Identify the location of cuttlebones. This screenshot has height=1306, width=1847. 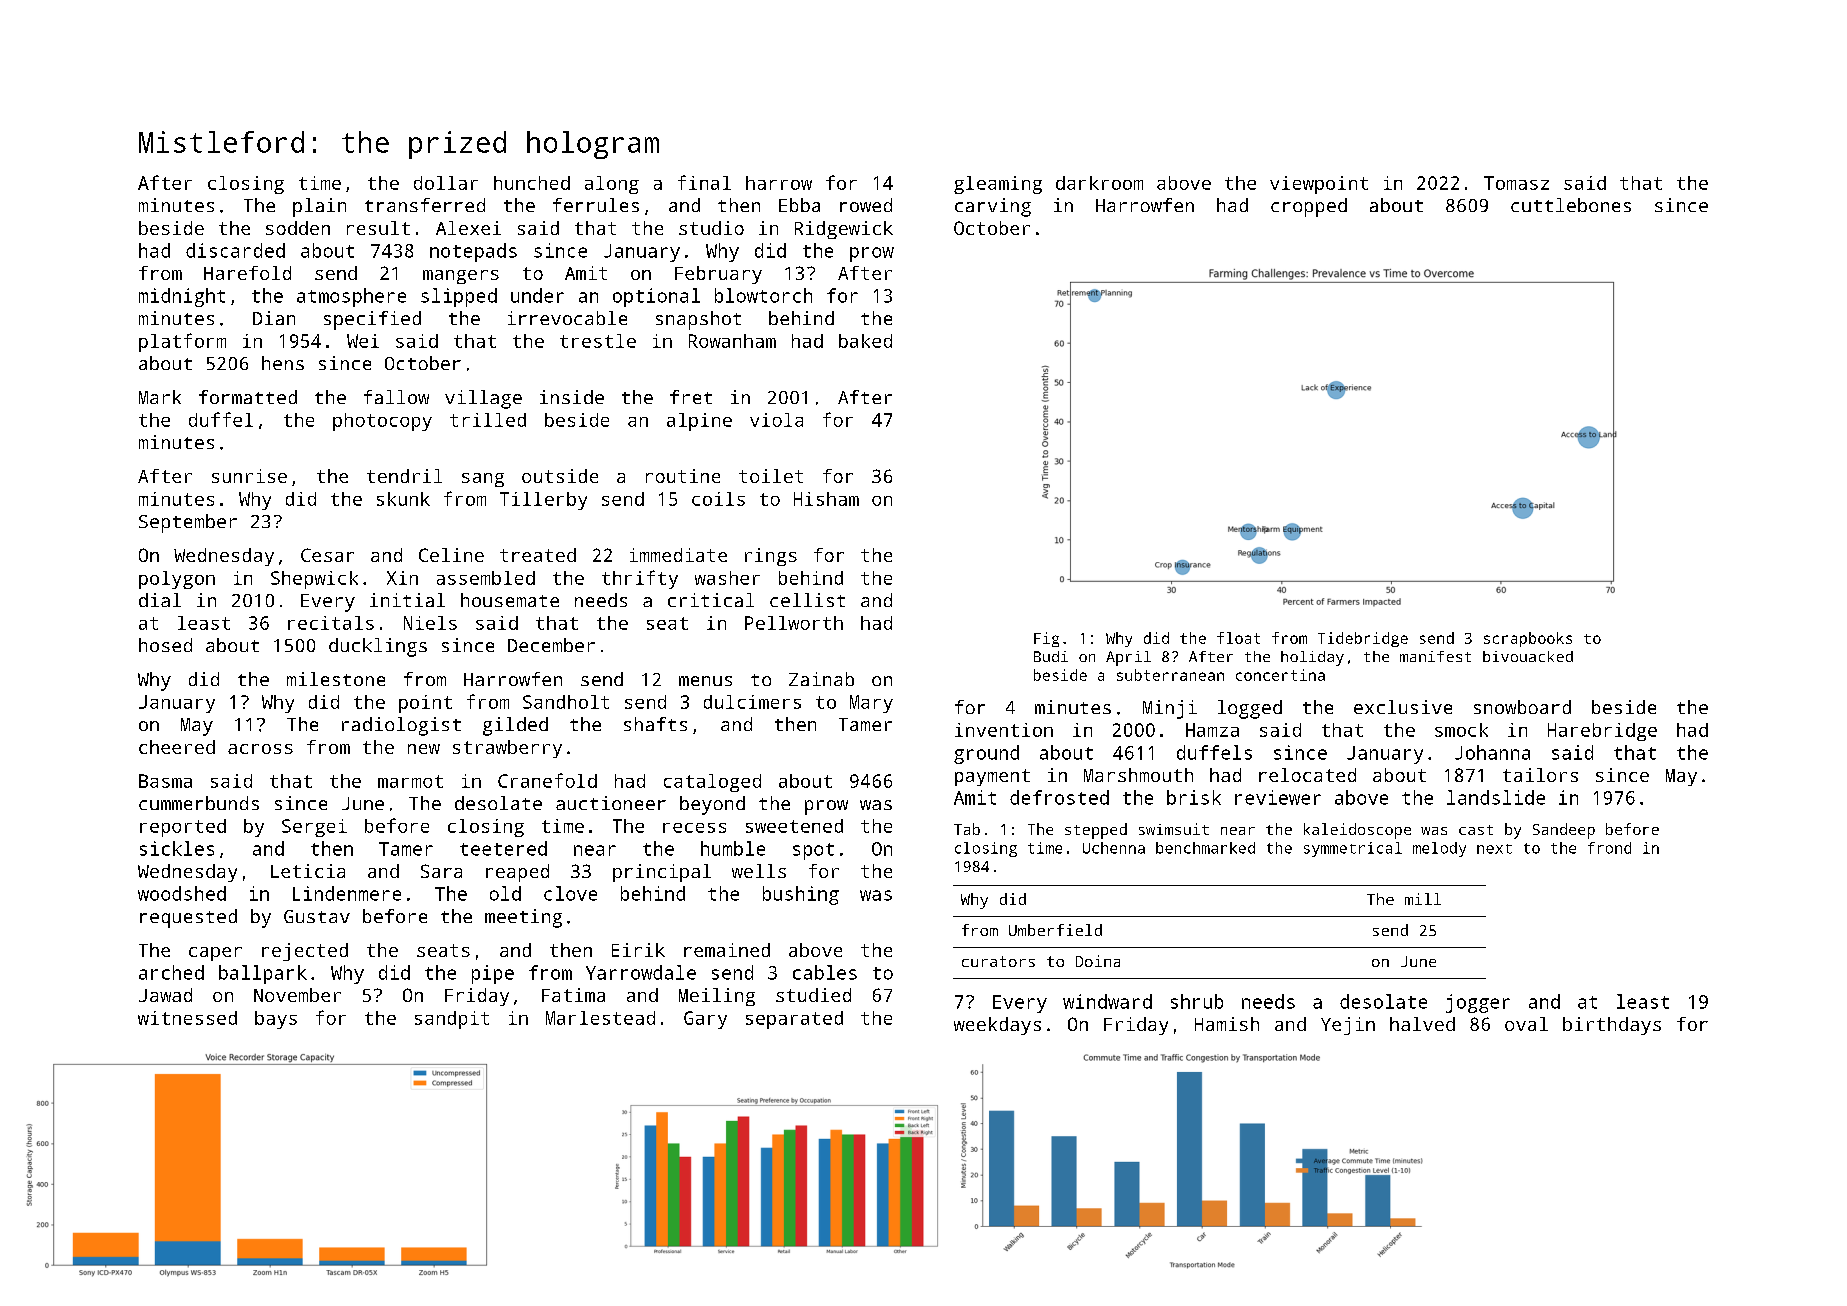
(1571, 205).
